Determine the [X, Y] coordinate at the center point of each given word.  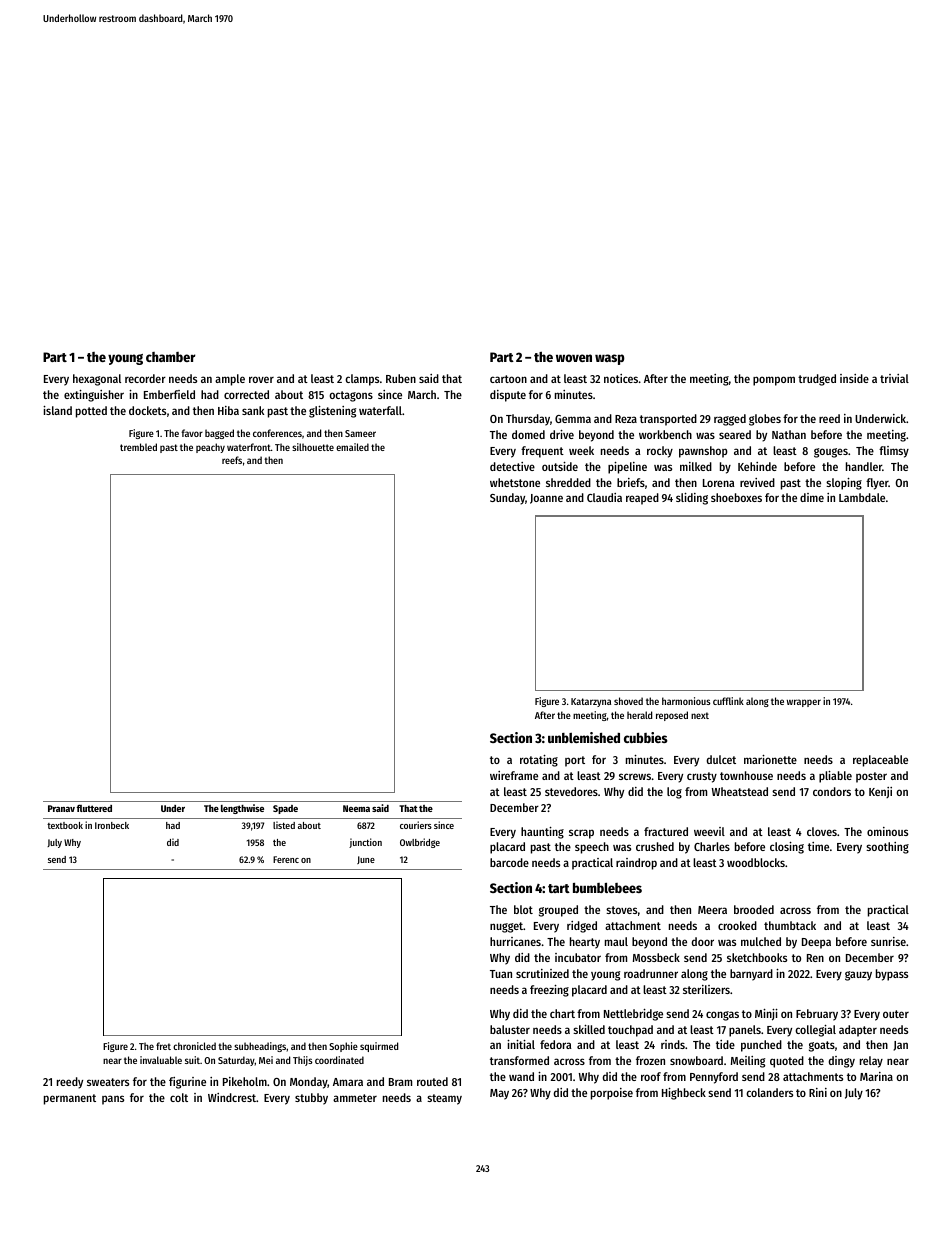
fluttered [94, 808]
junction [365, 843]
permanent [70, 1099]
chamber [171, 357]
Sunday [507, 499]
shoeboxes [736, 497]
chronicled [194, 1046]
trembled [138, 447]
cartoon [508, 379]
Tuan [501, 974]
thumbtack [790, 925]
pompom [774, 381]
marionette [770, 759]
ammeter [355, 1098]
